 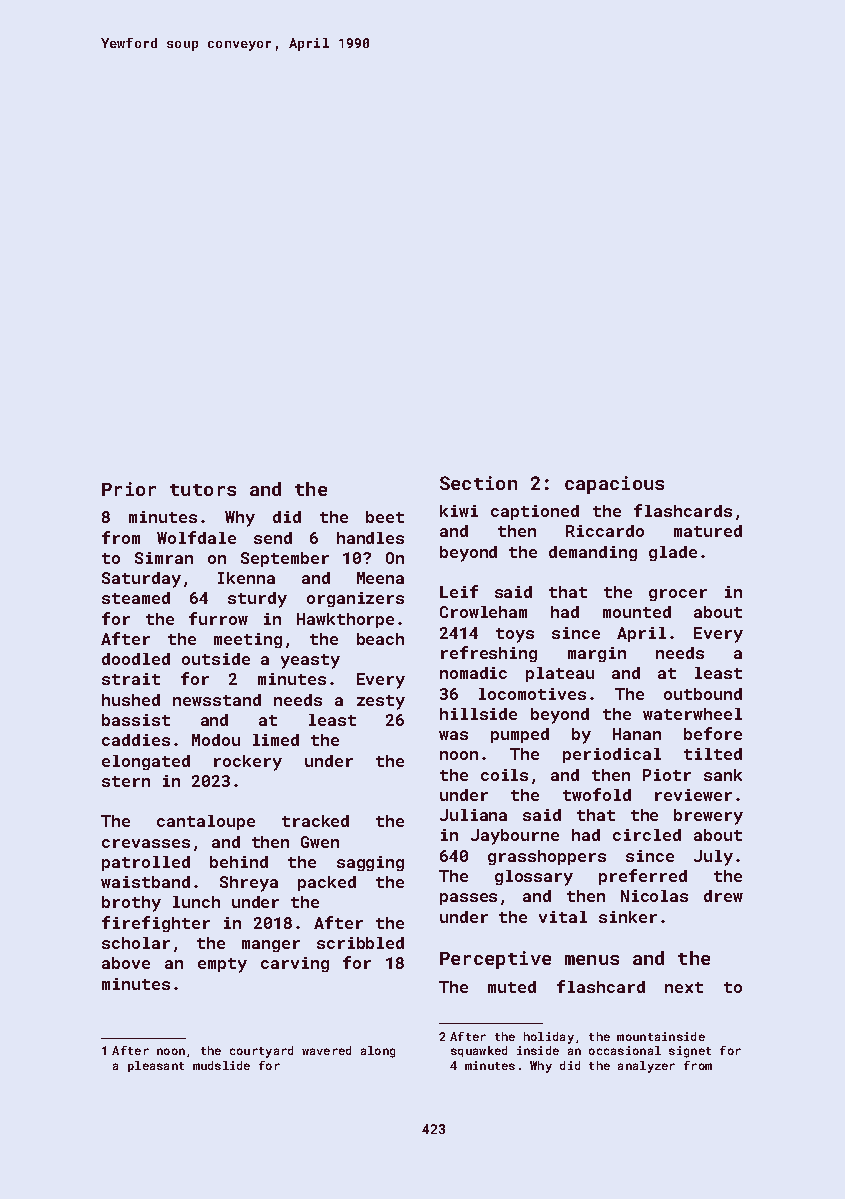 I want to click on pleasant, so click(x=156, y=1066).
